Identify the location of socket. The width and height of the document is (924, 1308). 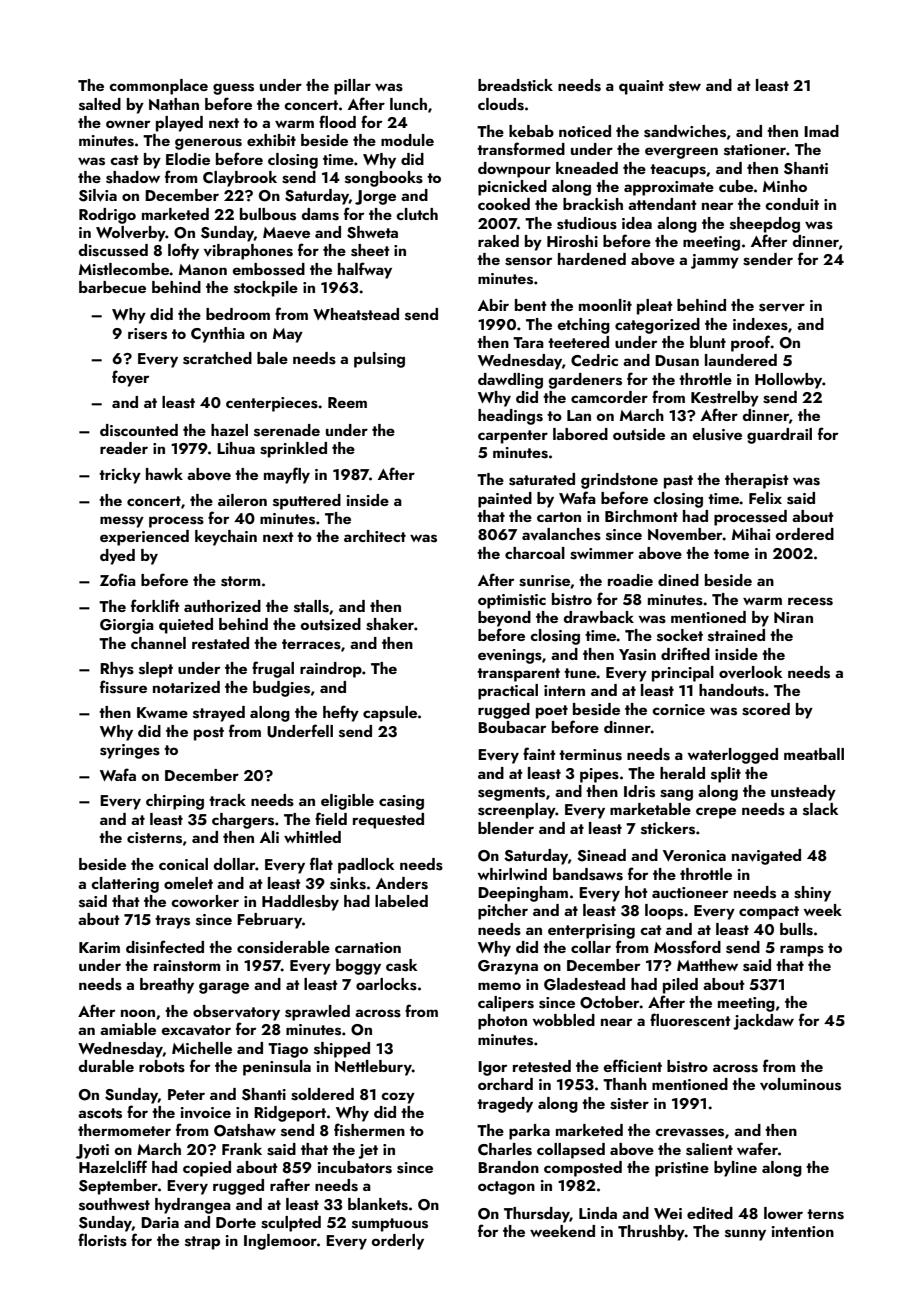
(680, 635).
